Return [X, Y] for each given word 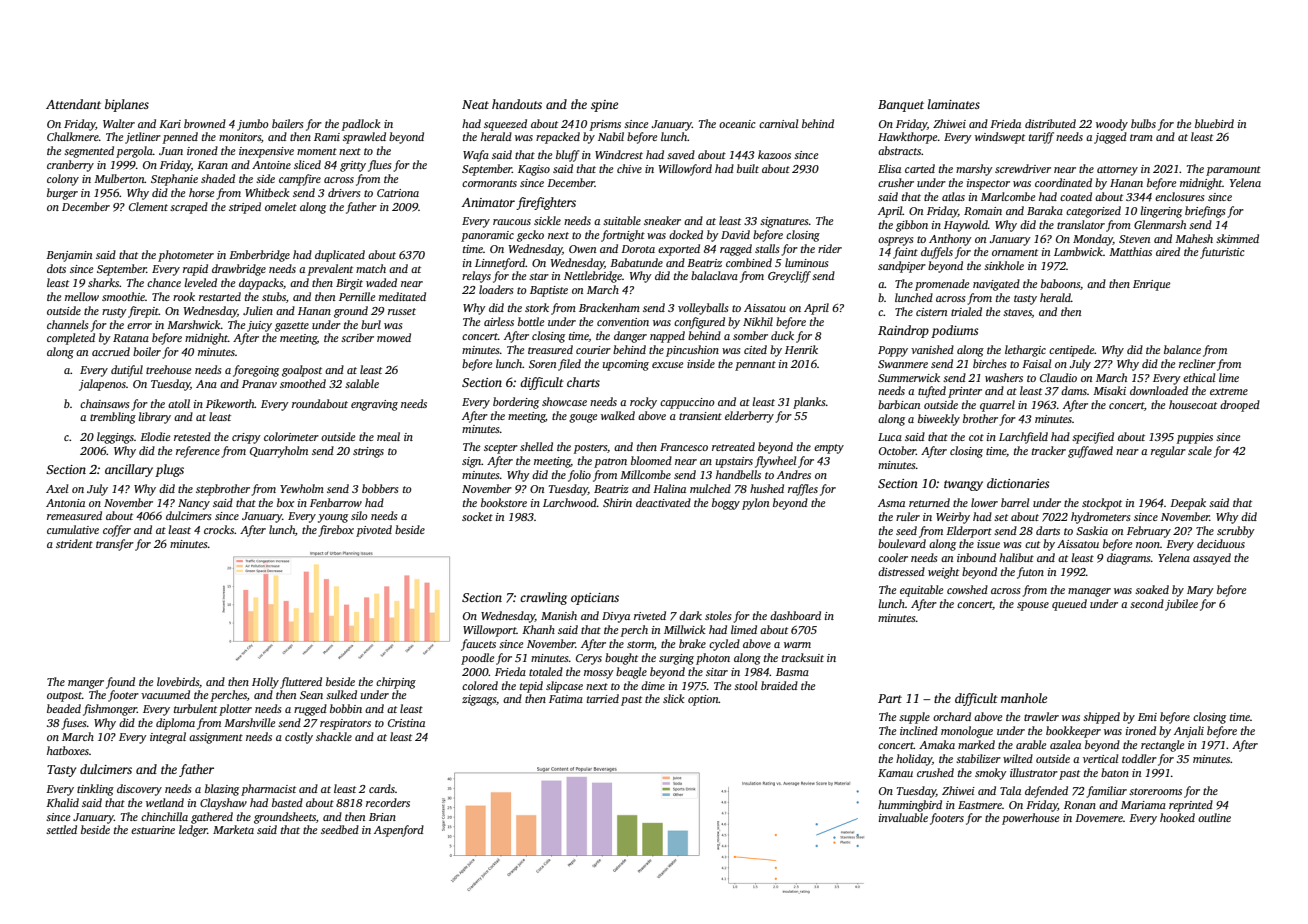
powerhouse [1030, 819]
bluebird [1214, 123]
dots [56, 268]
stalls [767, 248]
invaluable [903, 817]
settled [61, 829]
